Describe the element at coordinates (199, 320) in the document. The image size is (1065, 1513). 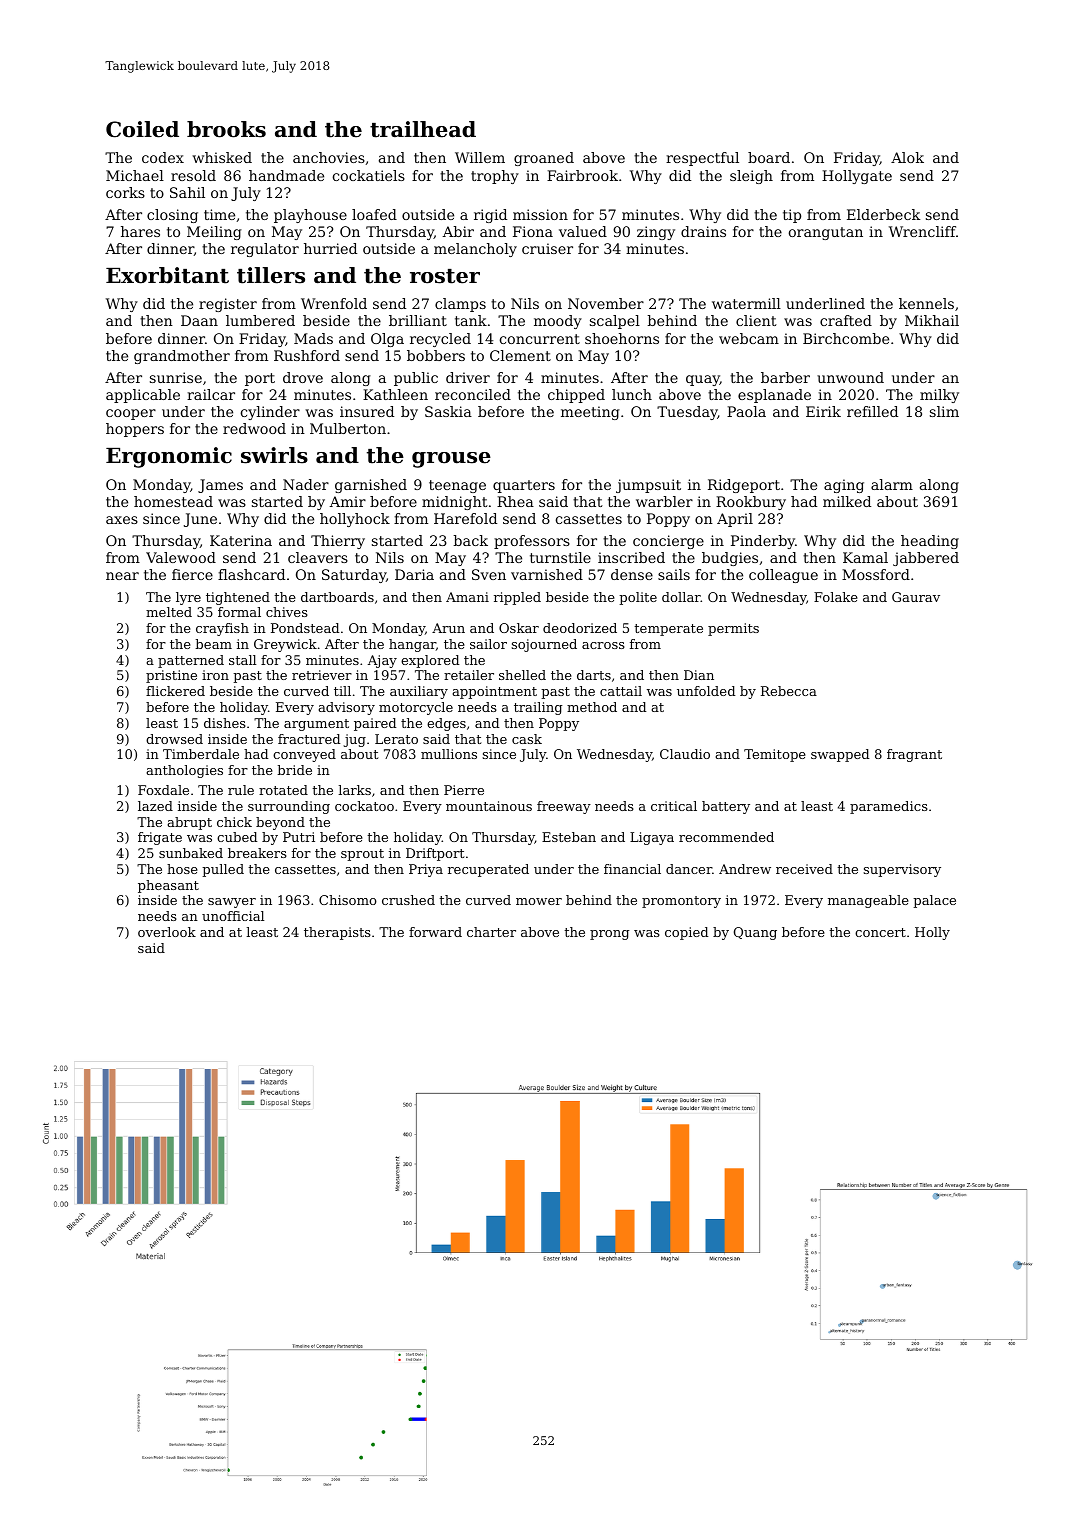
I see `Daan` at that location.
